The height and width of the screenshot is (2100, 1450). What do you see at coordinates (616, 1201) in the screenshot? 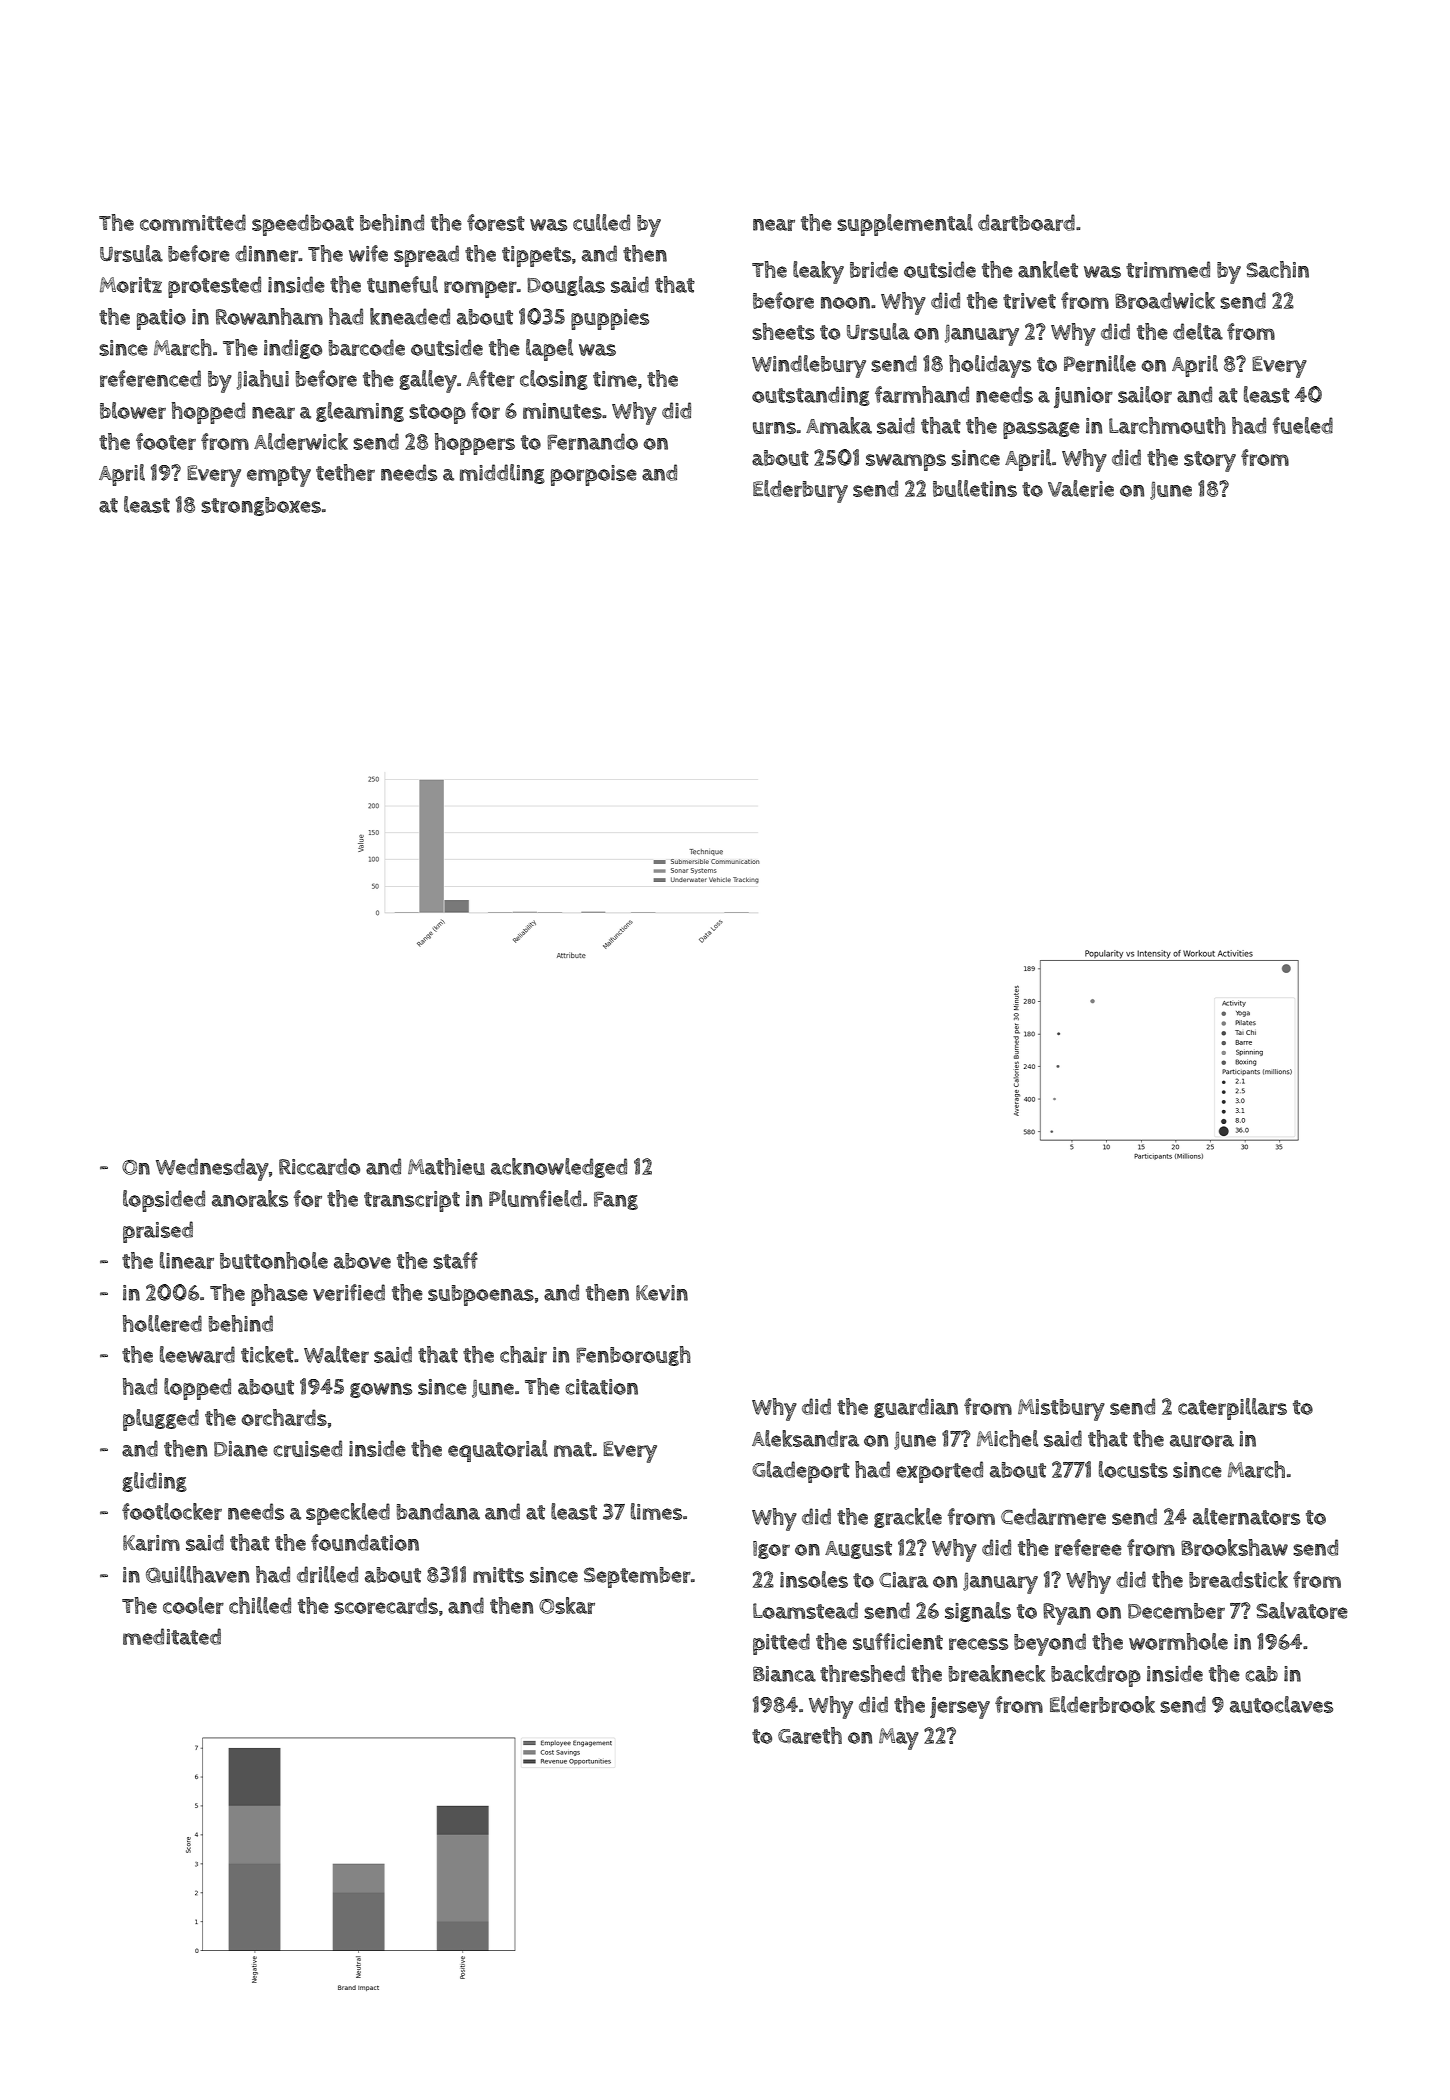
I see `Fang` at bounding box center [616, 1201].
